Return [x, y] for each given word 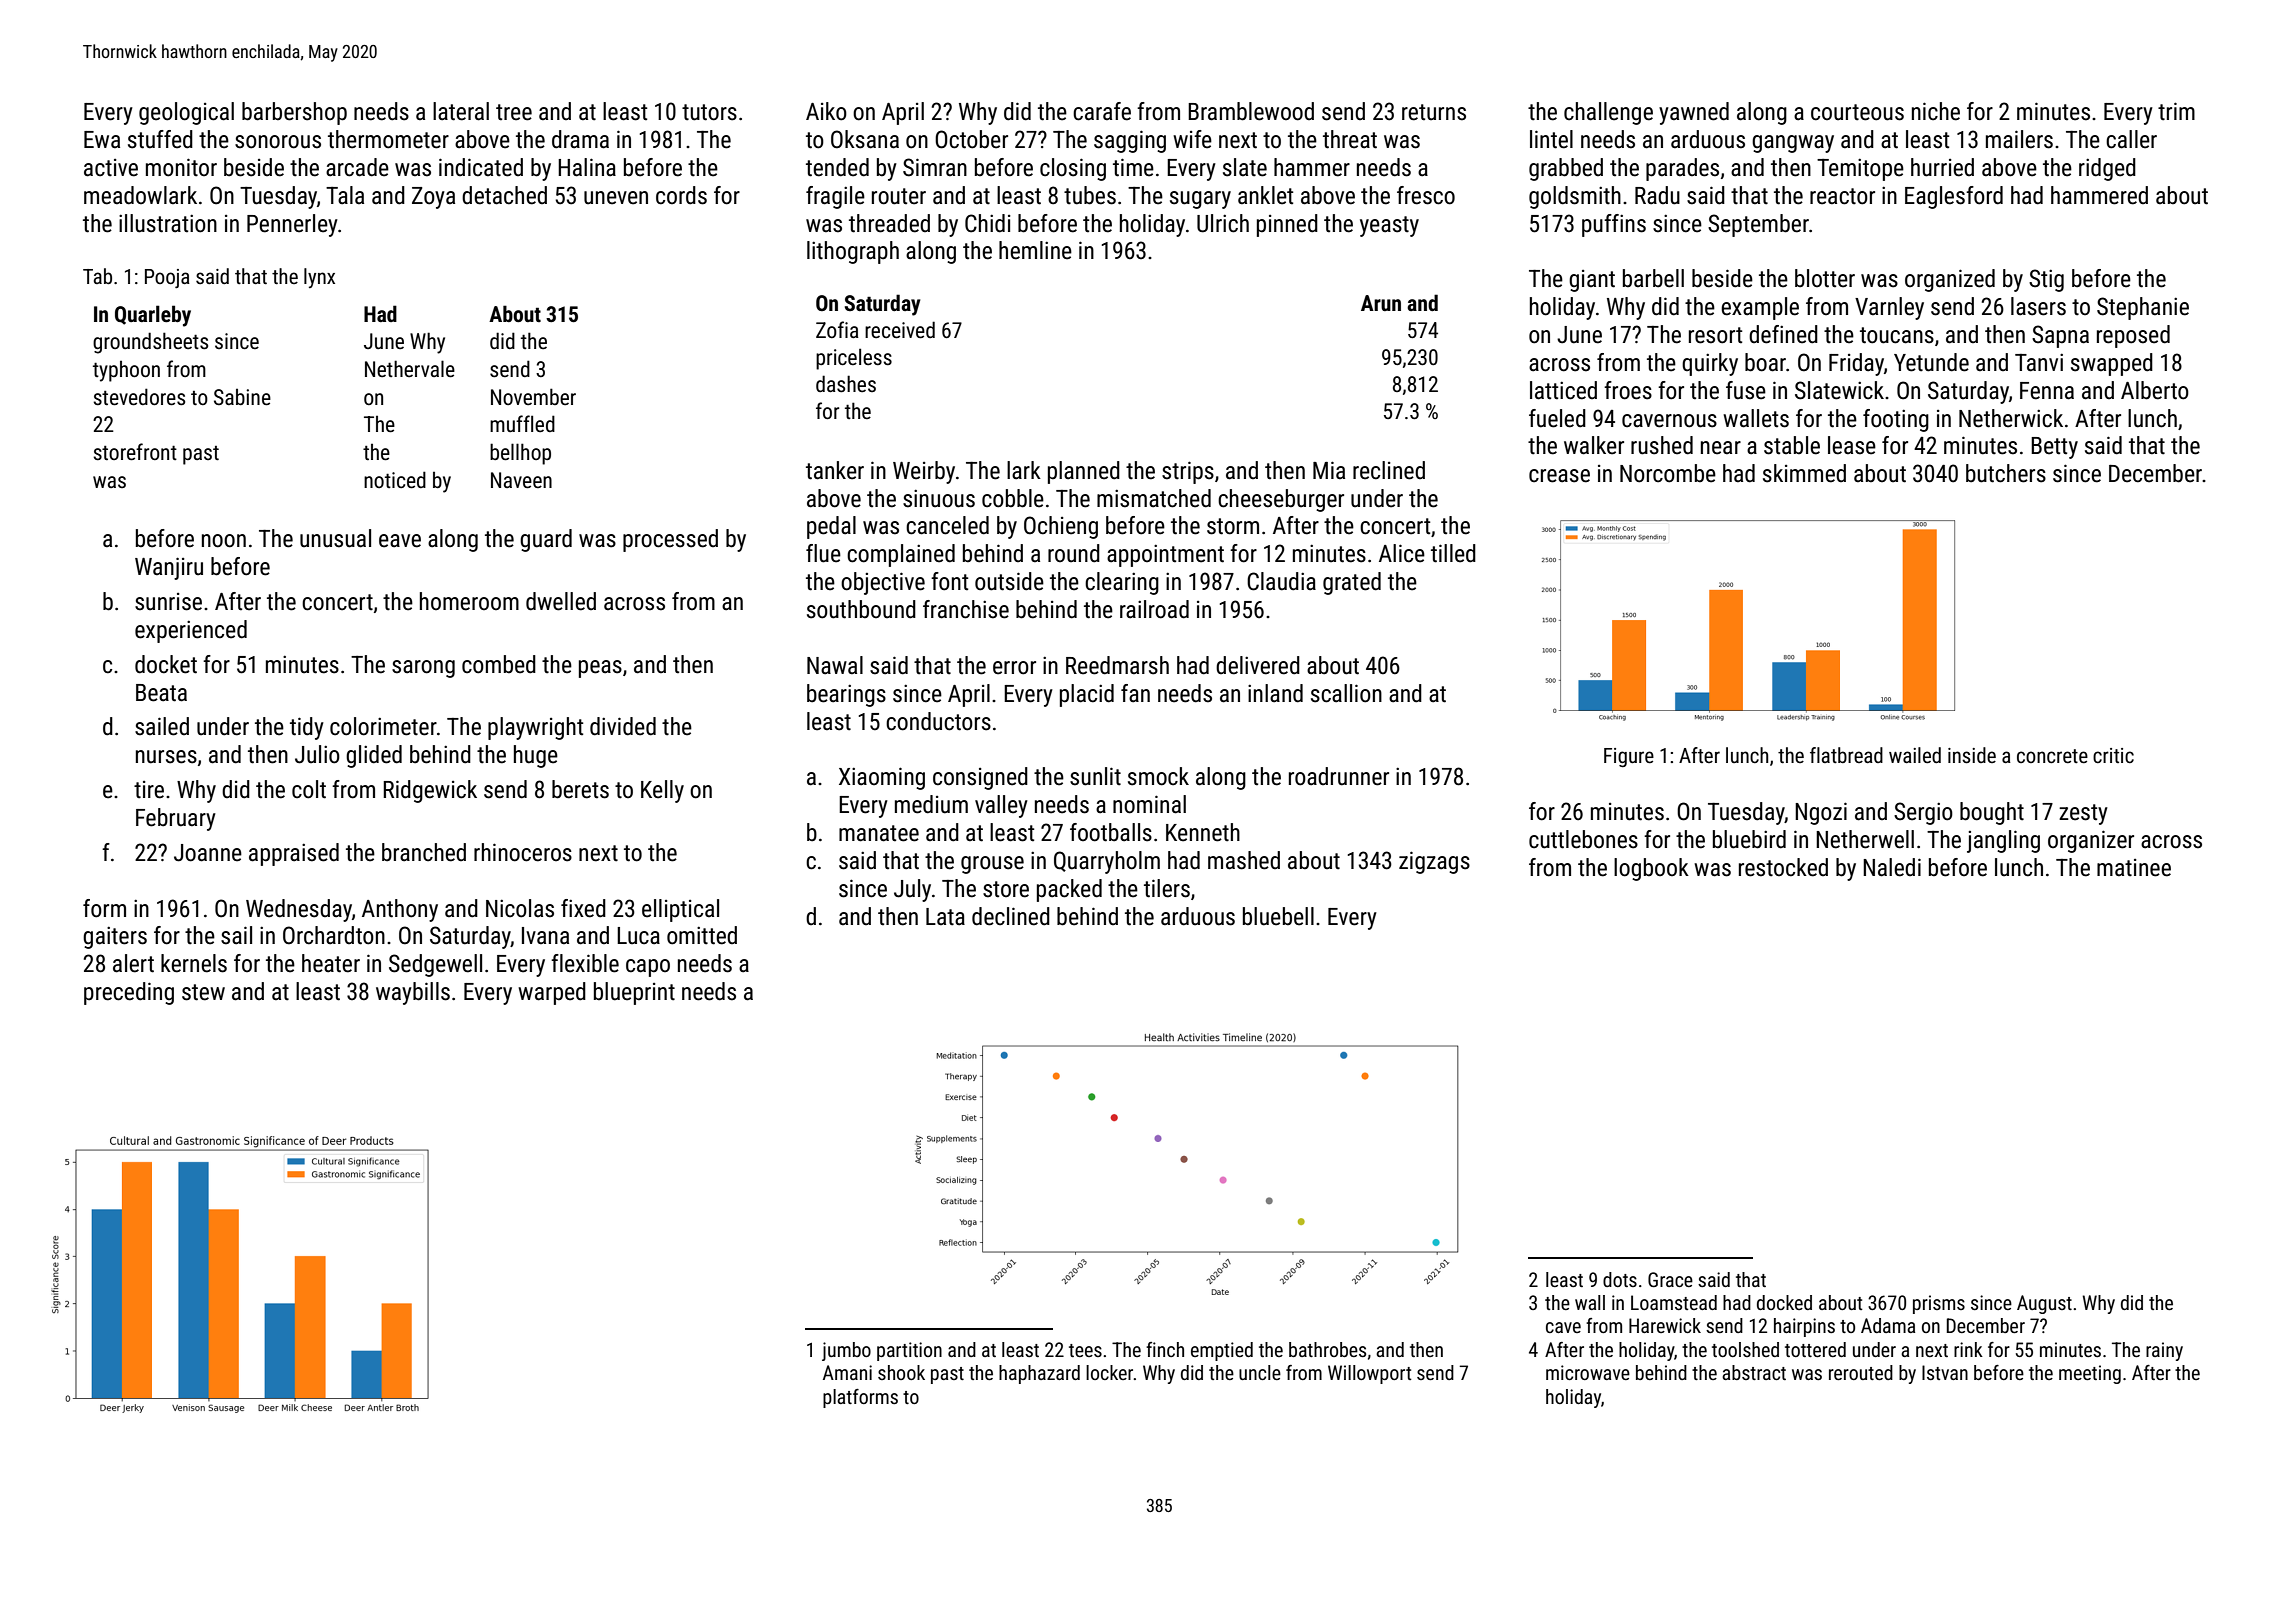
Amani [847, 1372]
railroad [1154, 609]
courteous [1857, 112]
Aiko [826, 111]
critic [2113, 755]
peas [600, 669]
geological [186, 113]
